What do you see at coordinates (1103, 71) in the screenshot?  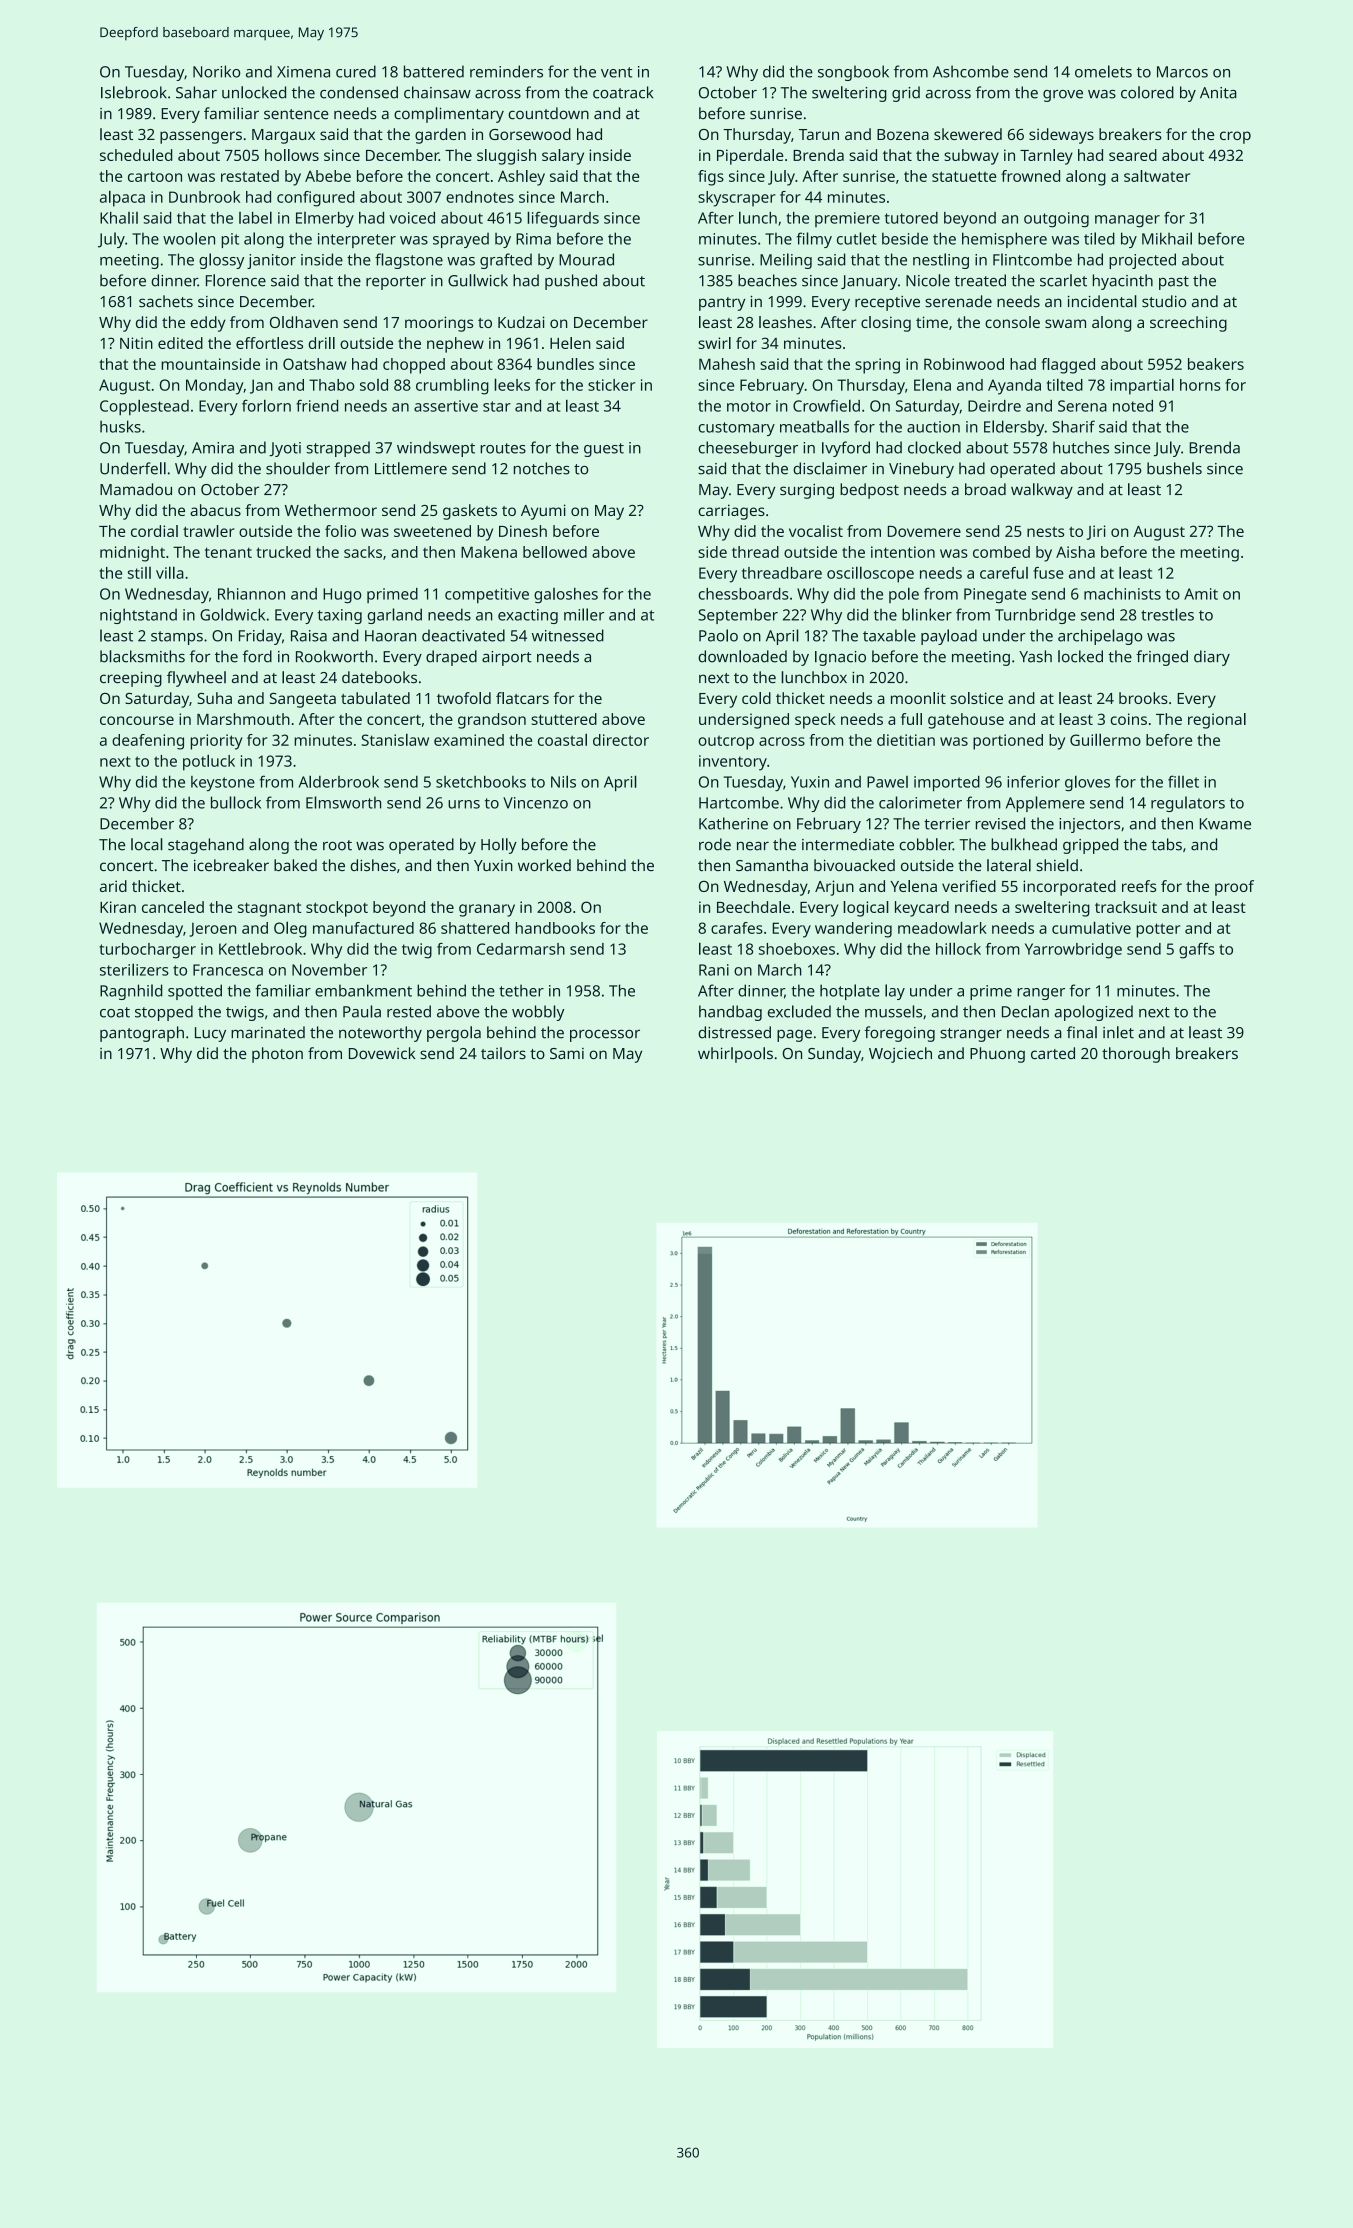 I see `omelets` at bounding box center [1103, 71].
